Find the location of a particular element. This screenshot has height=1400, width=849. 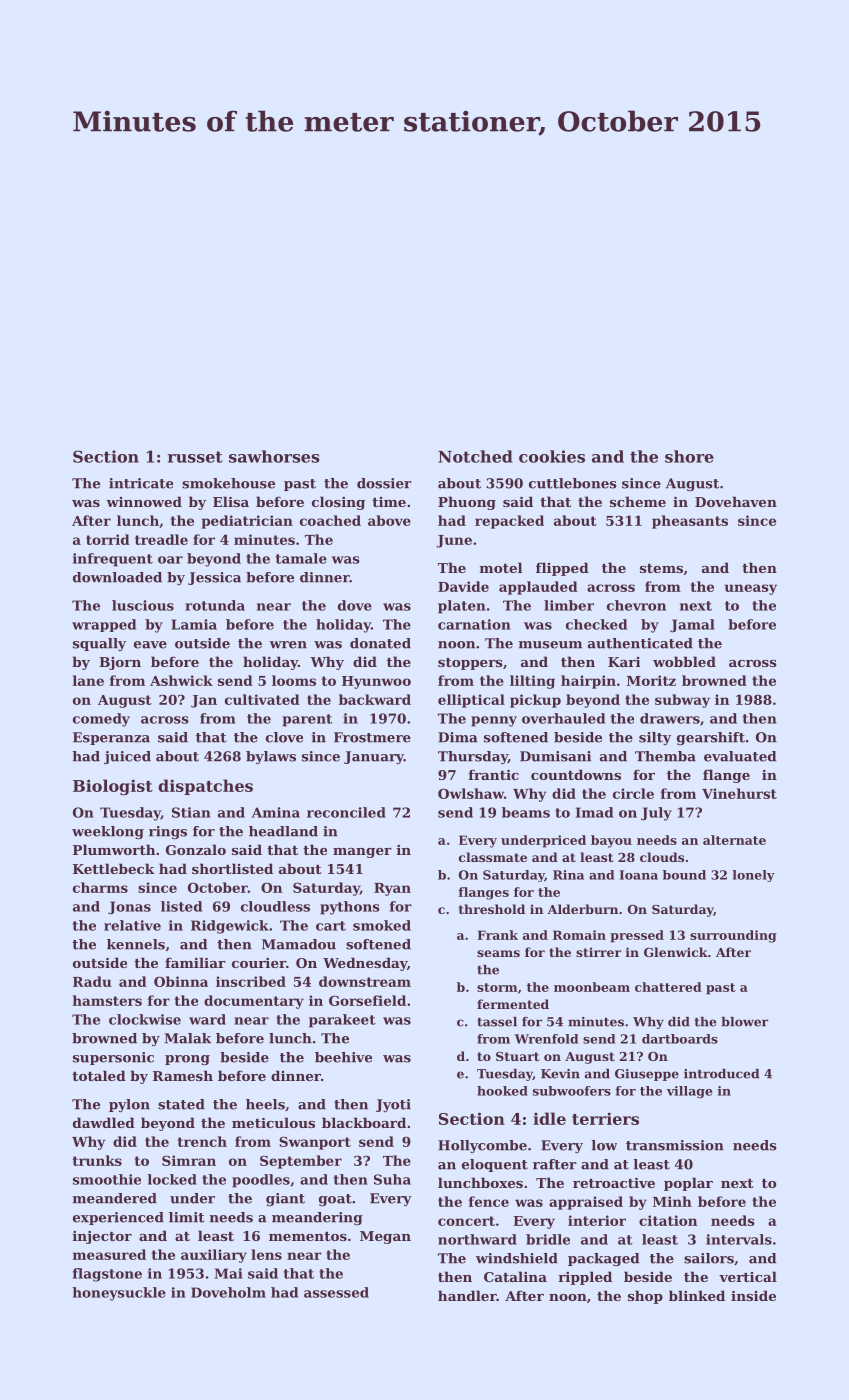

injector is located at coordinates (102, 1237).
